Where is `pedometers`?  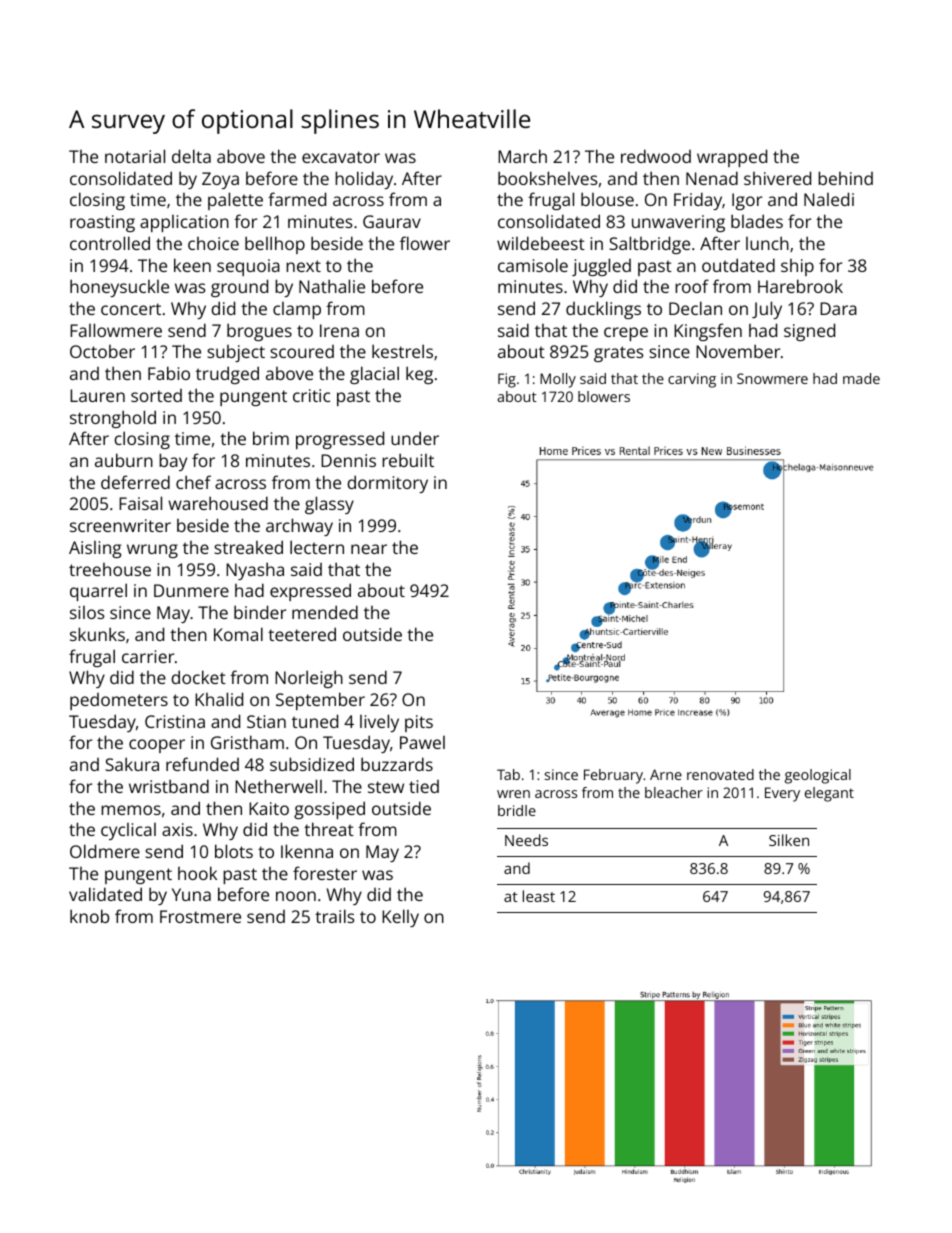
pedometers is located at coordinates (119, 701).
